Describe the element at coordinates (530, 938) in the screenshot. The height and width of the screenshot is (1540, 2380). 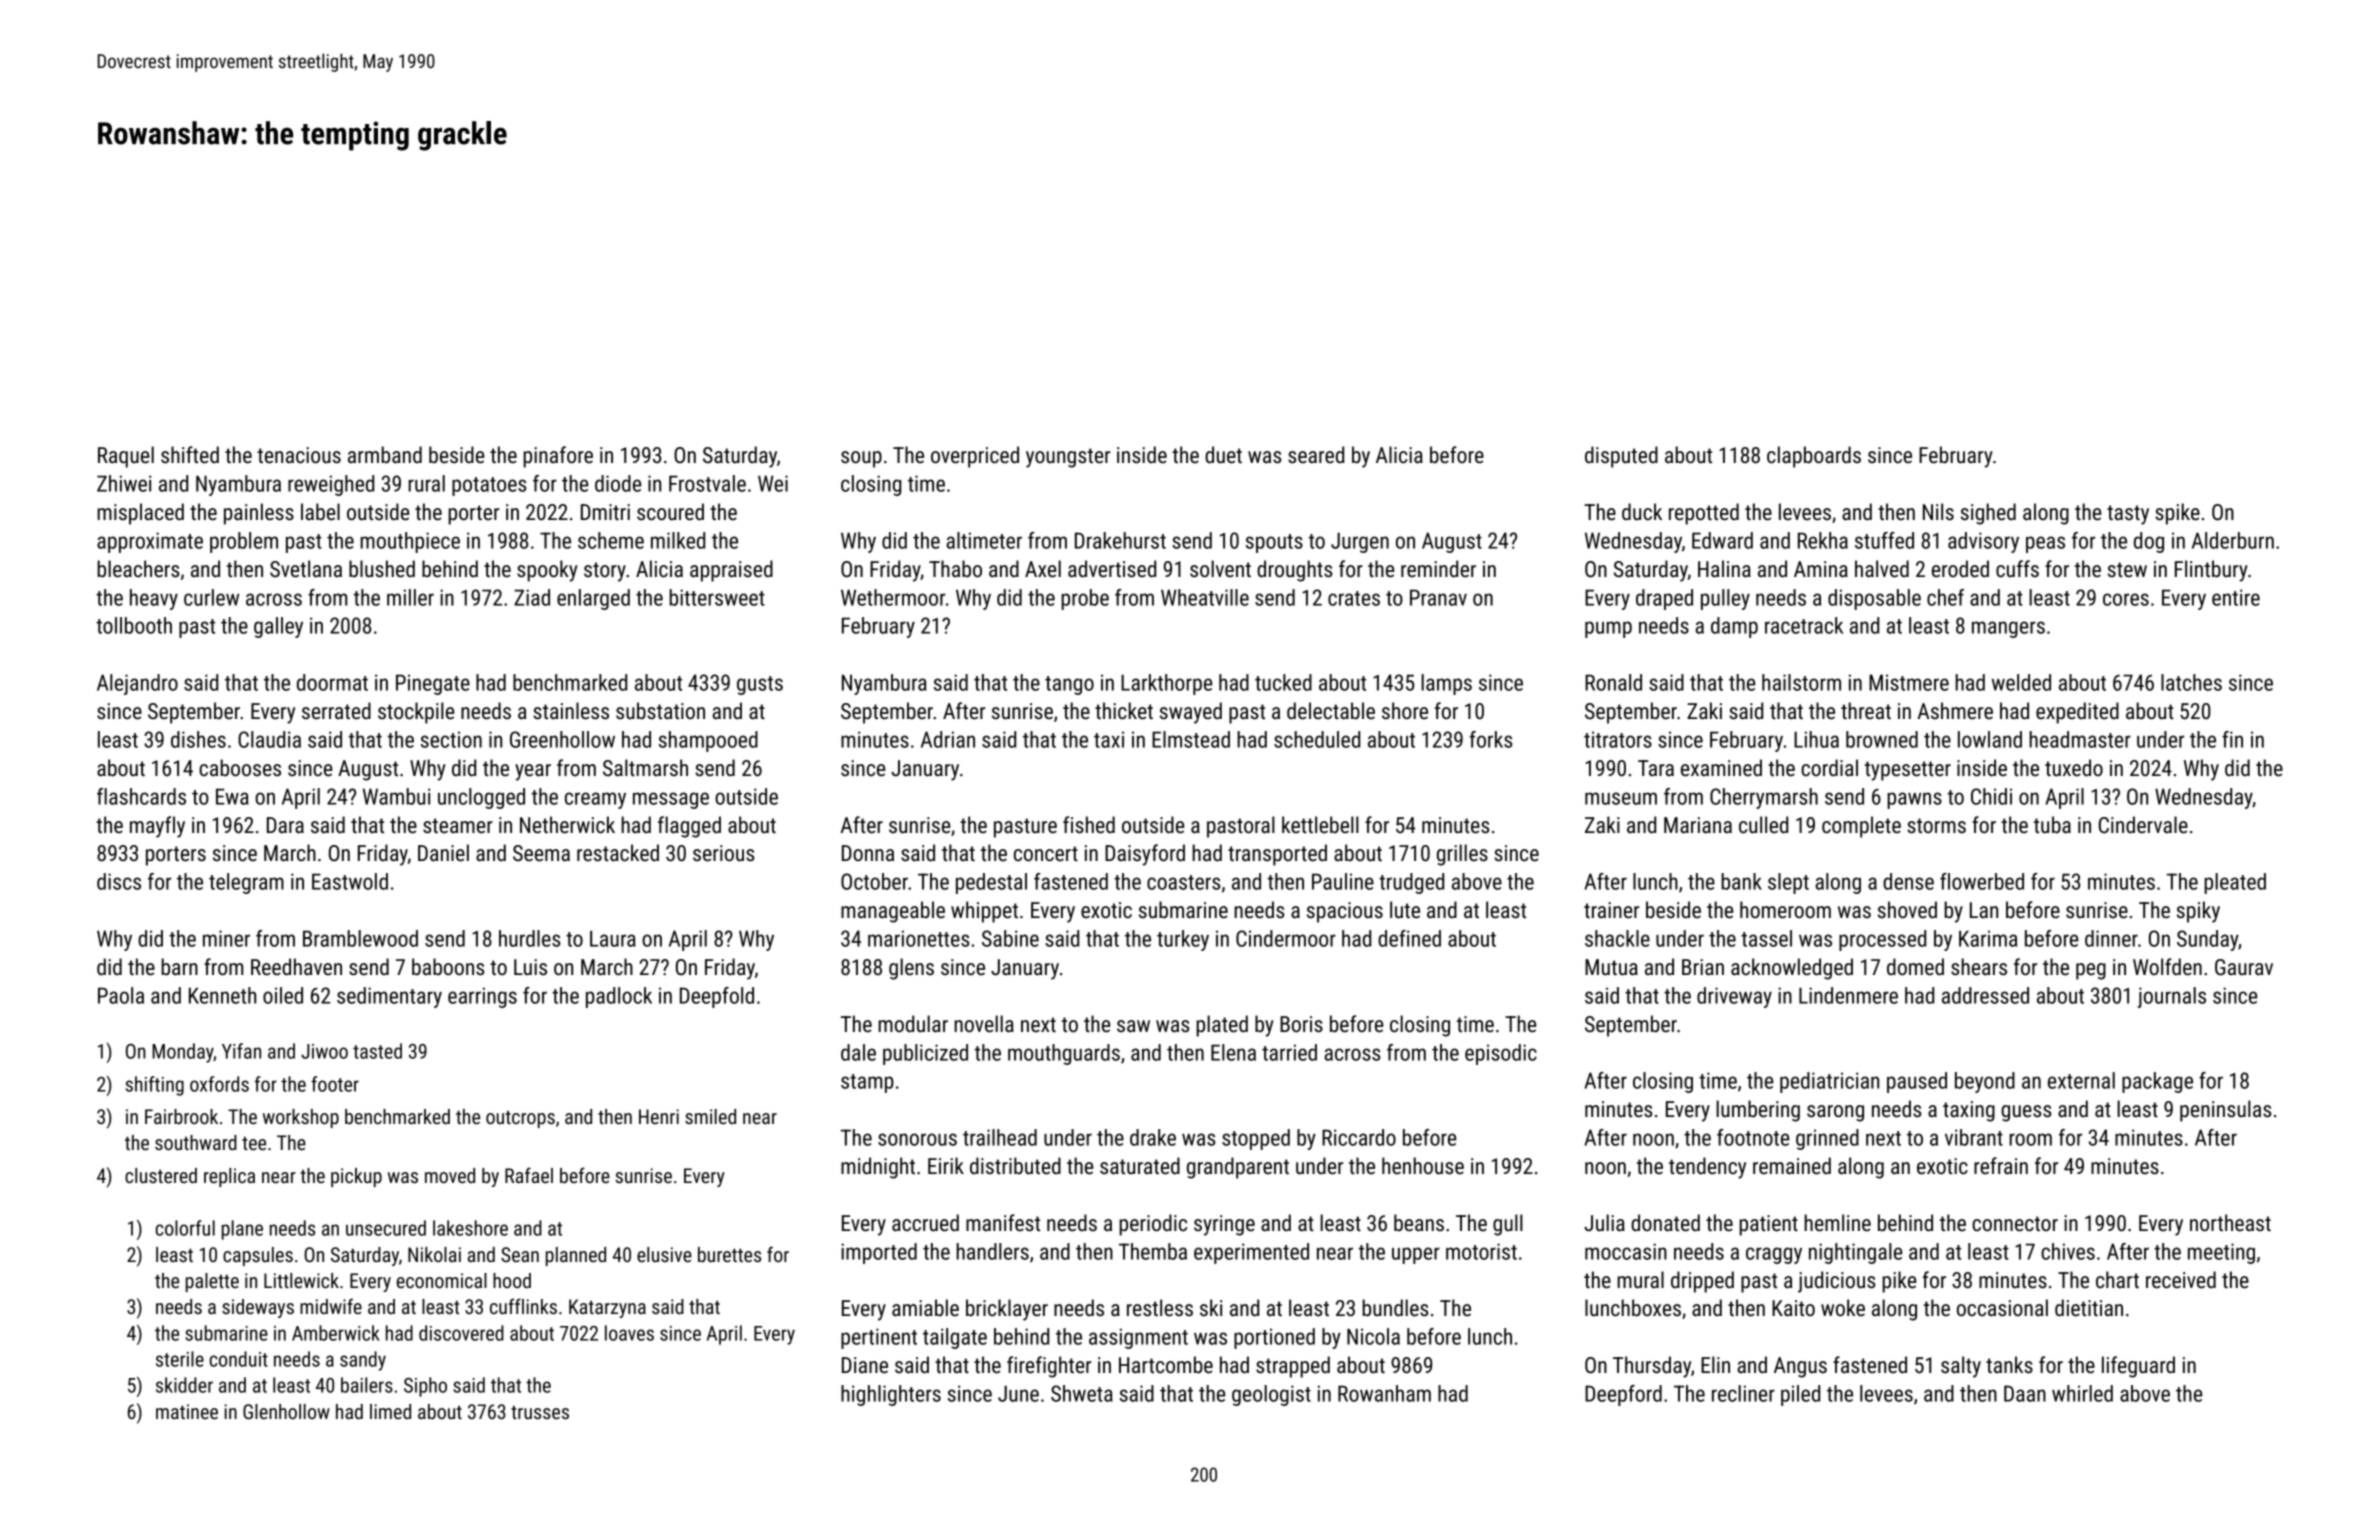
I see `hurdles` at that location.
